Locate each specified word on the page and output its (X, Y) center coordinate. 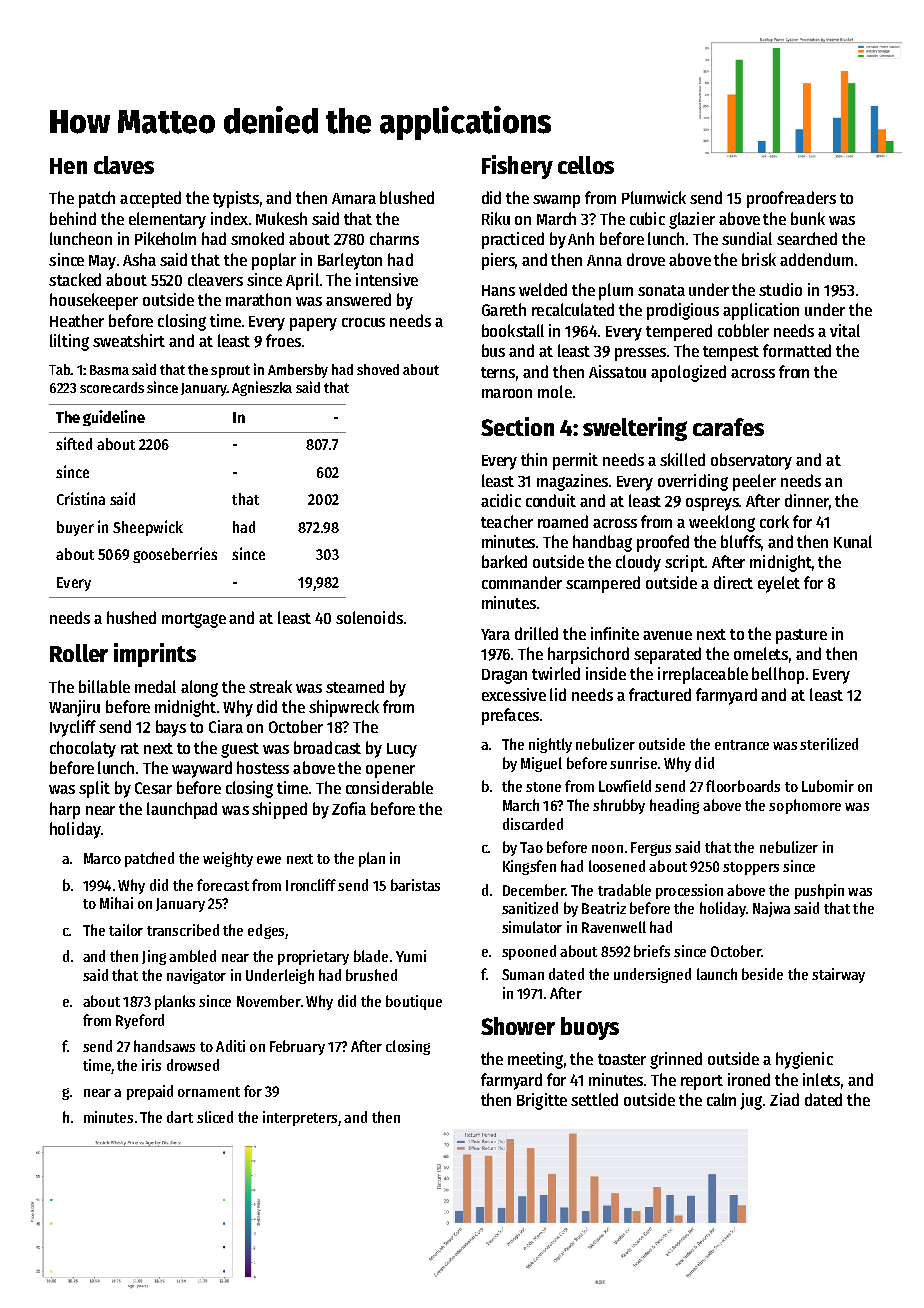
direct (733, 582)
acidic (501, 500)
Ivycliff (73, 728)
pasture (801, 636)
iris (151, 1065)
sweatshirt (129, 340)
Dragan (504, 676)
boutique (414, 1002)
